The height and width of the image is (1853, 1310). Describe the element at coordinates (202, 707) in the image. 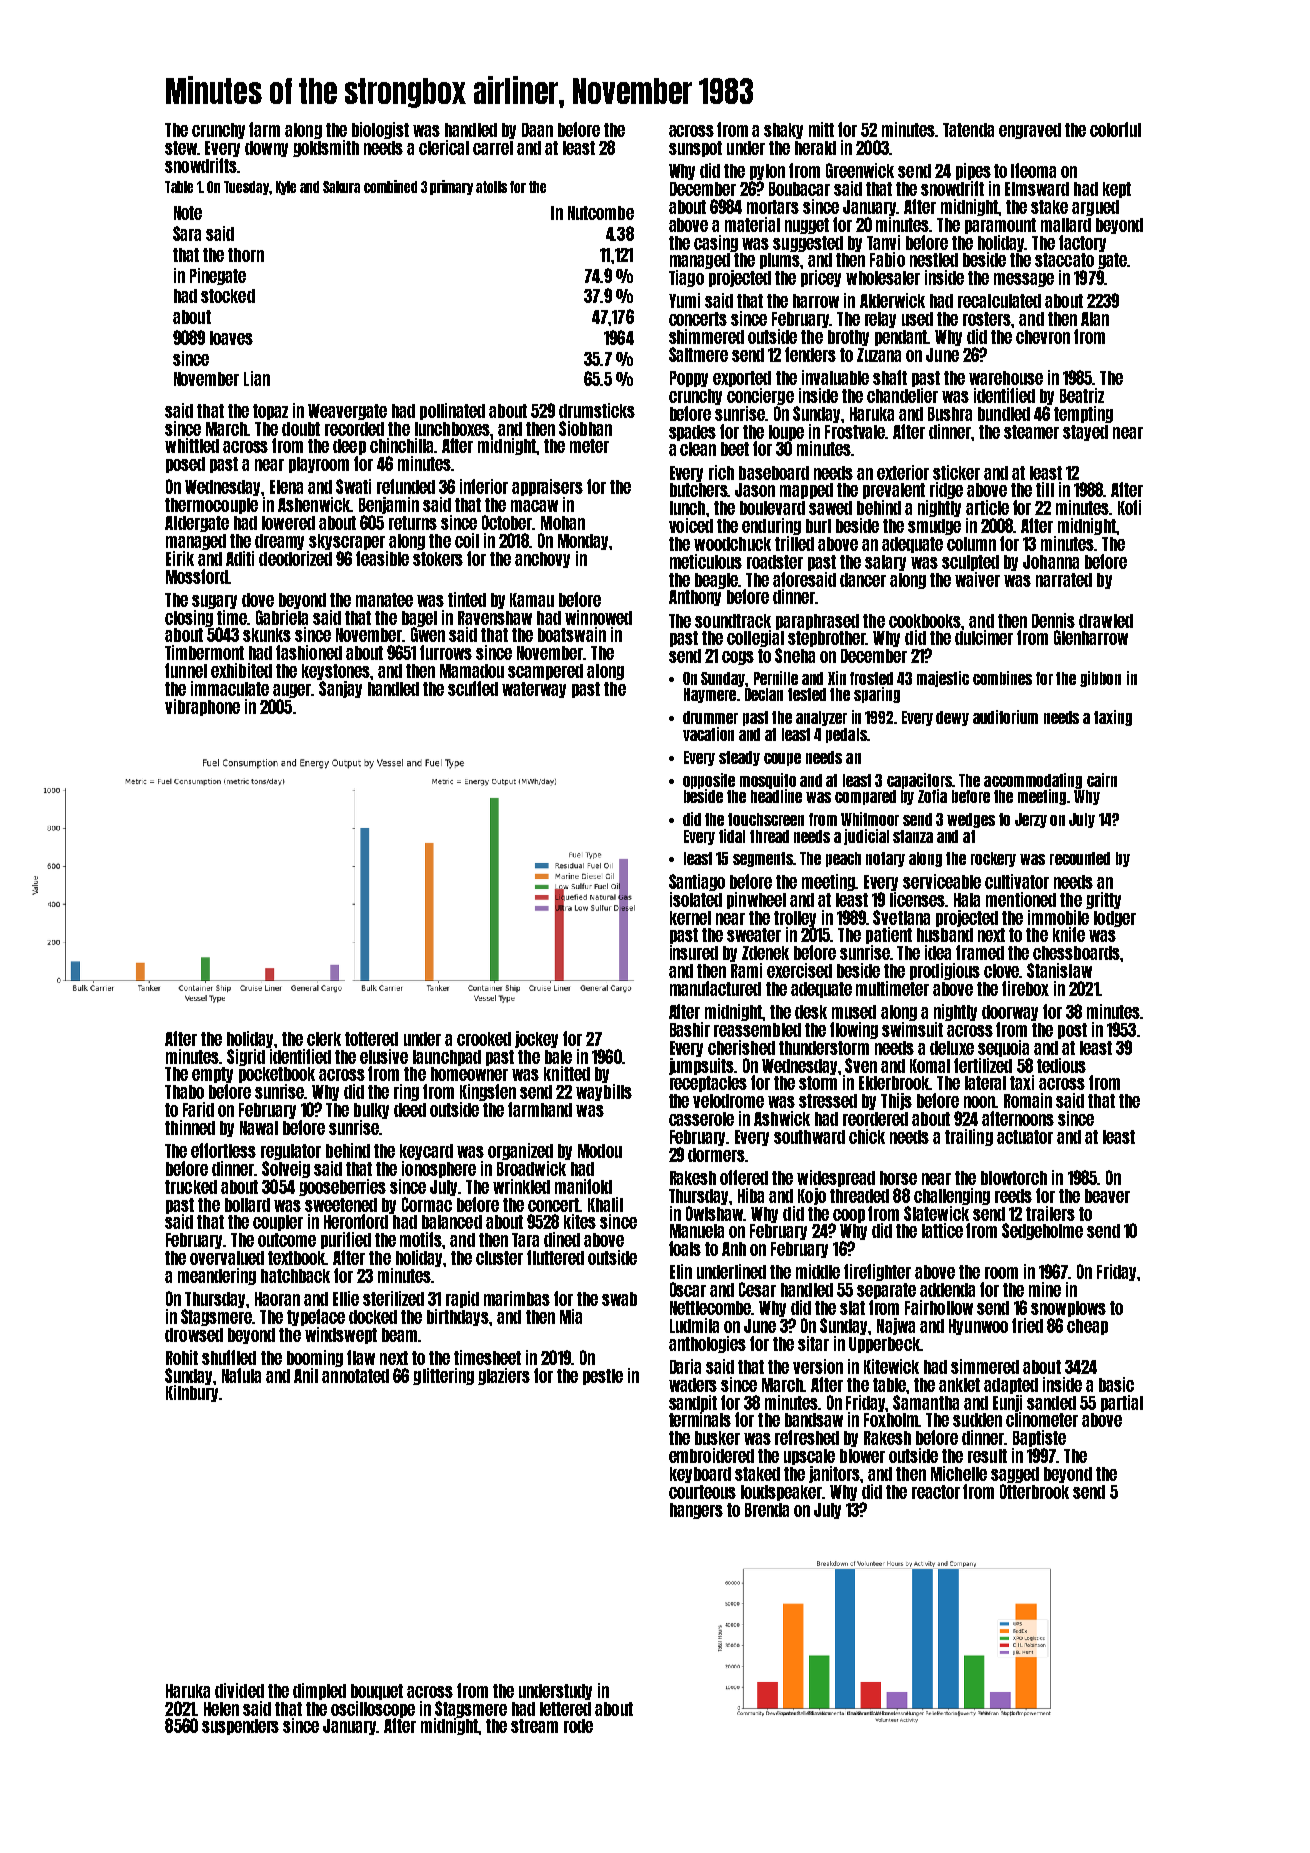

I see `vibraphone` at that location.
